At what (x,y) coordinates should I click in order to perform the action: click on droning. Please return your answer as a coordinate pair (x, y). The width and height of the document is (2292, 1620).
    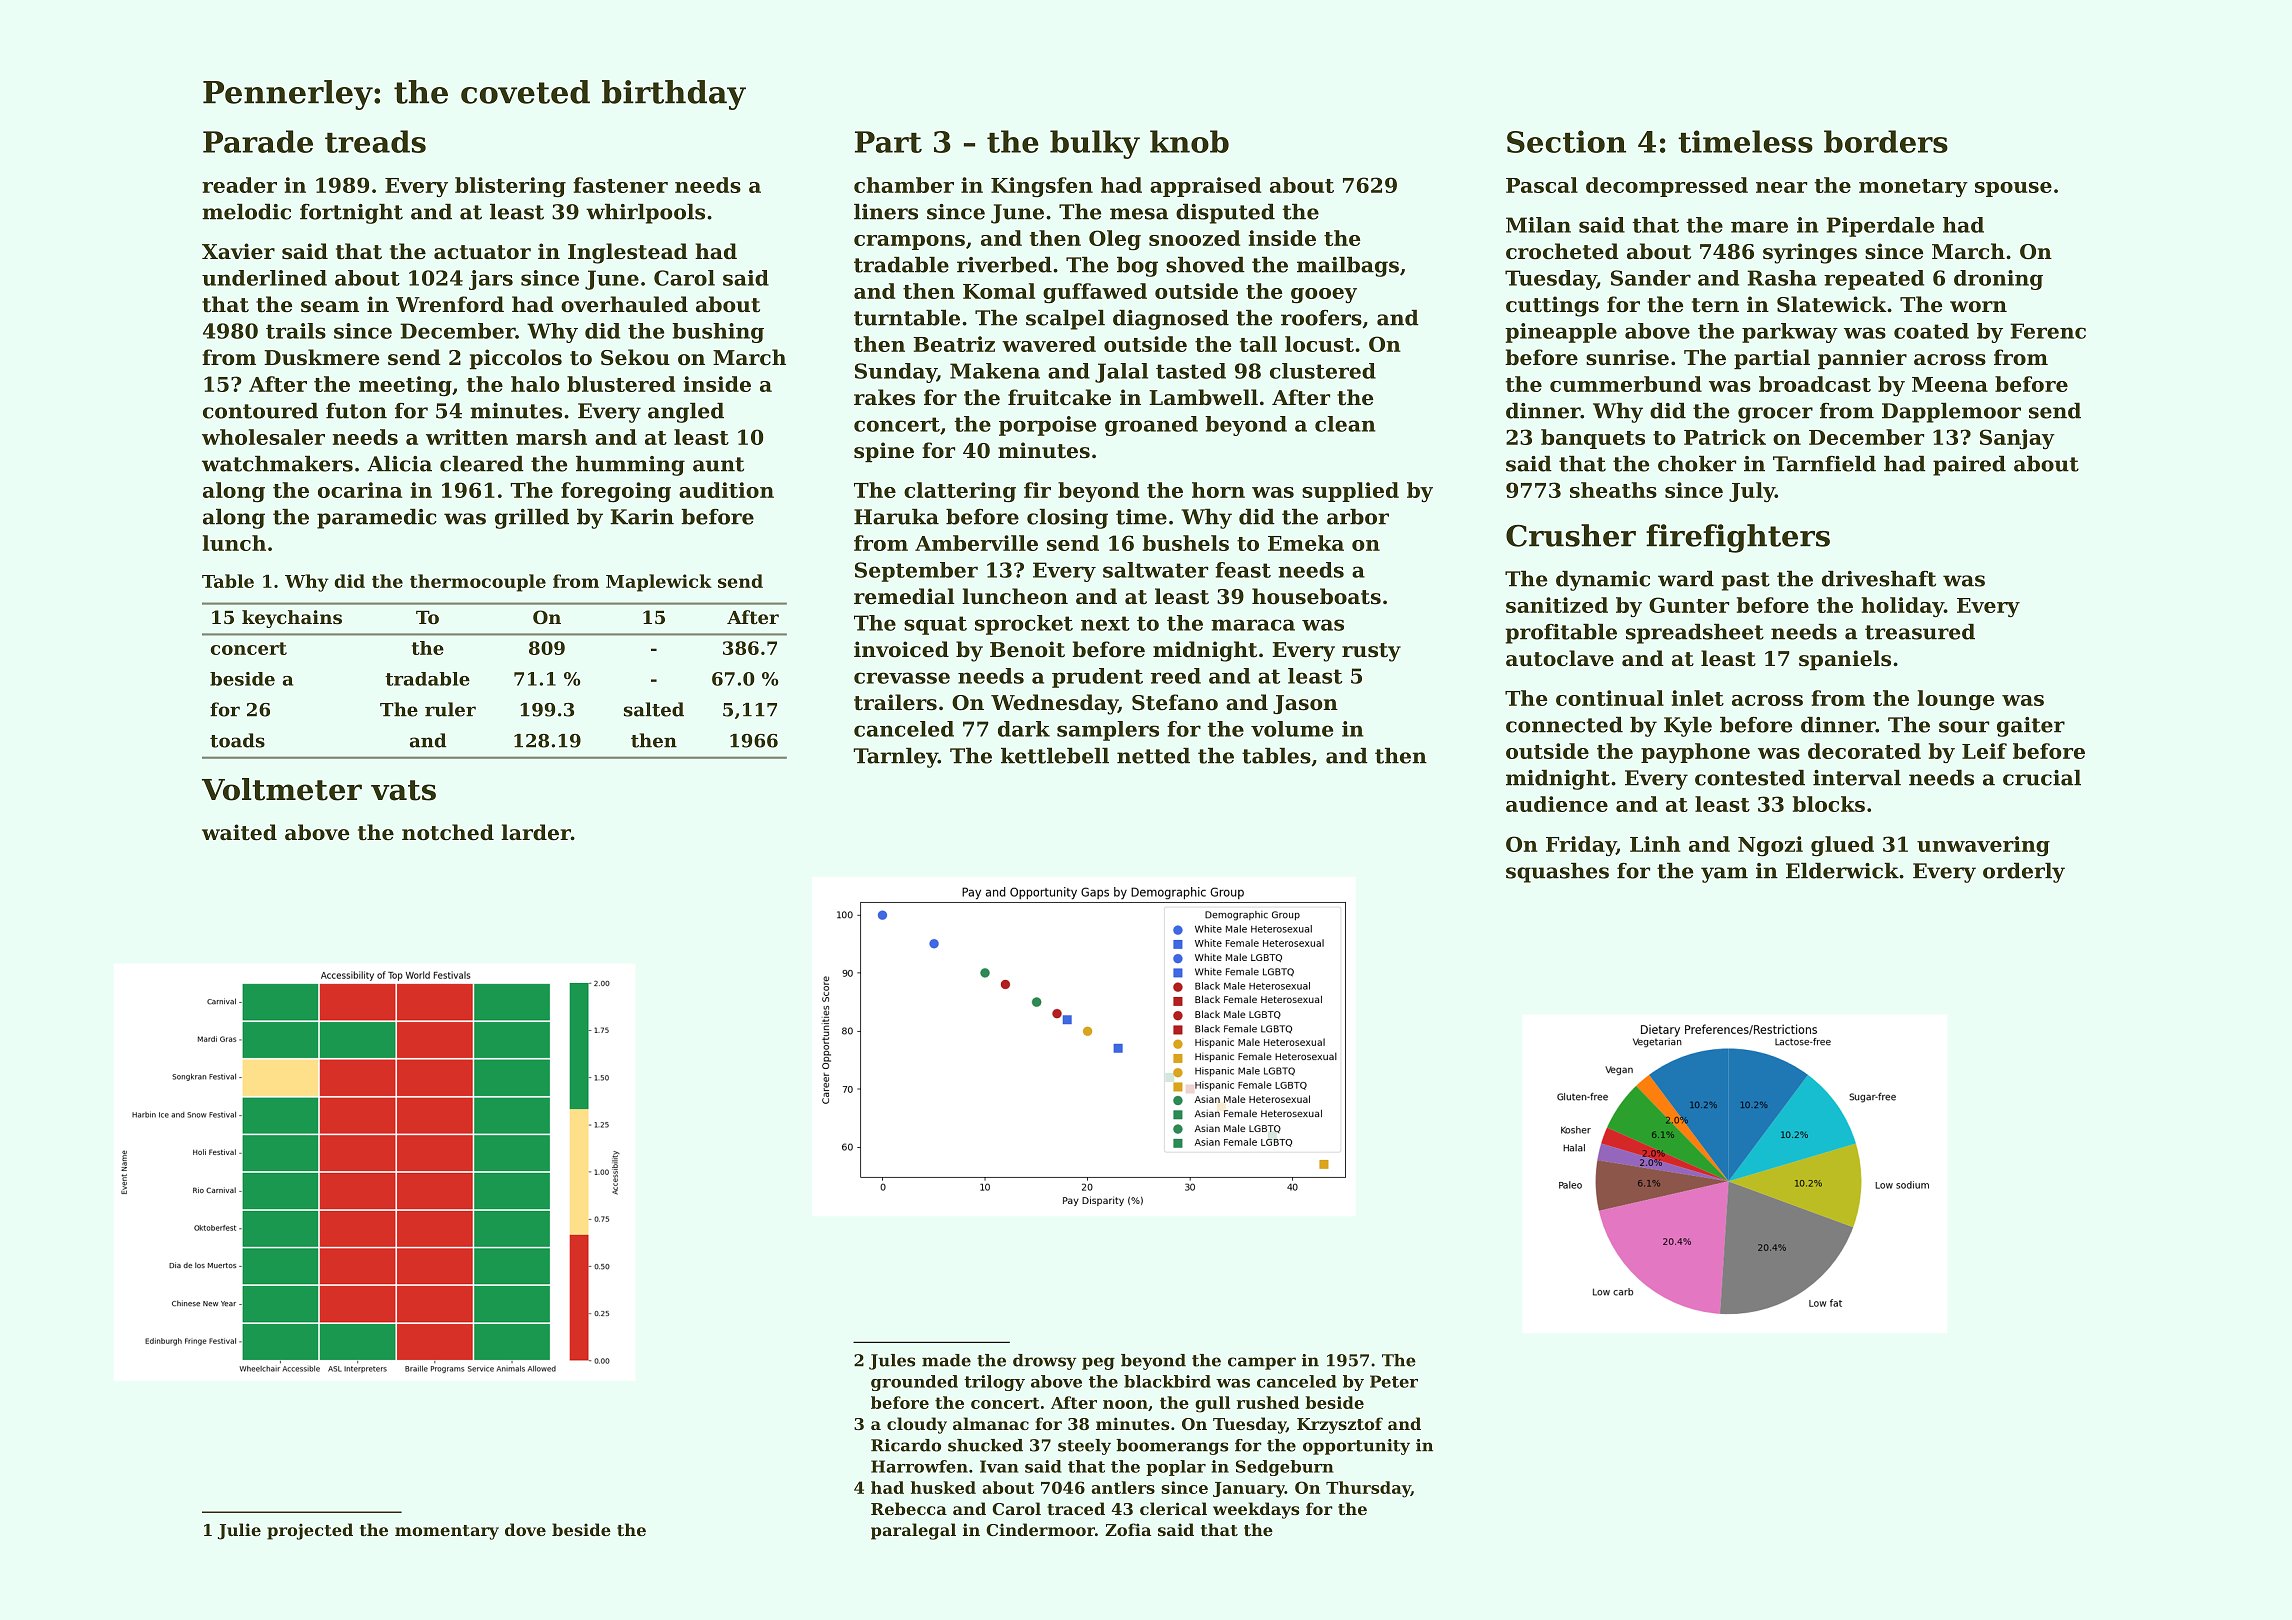
    Looking at the image, I should click on (1998, 280).
